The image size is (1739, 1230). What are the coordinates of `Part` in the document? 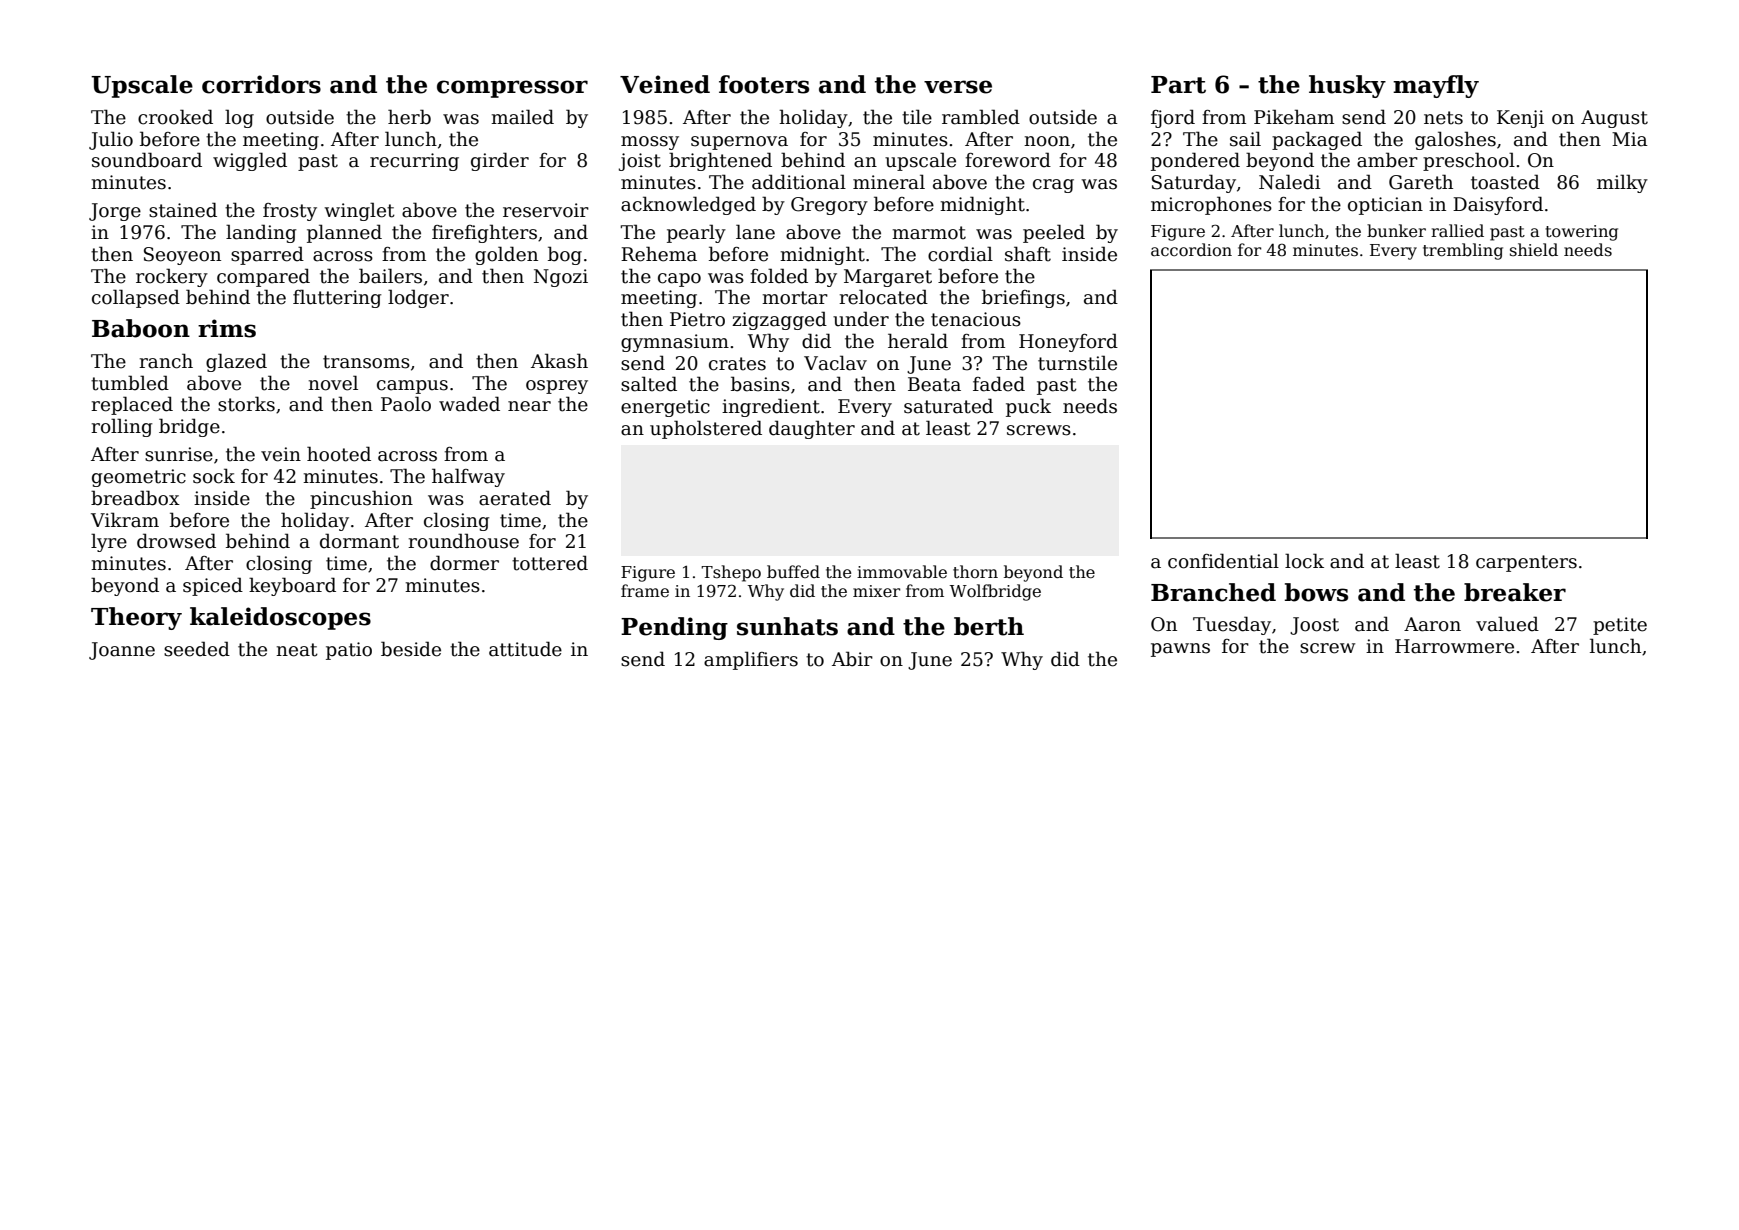 It's located at (1178, 85).
